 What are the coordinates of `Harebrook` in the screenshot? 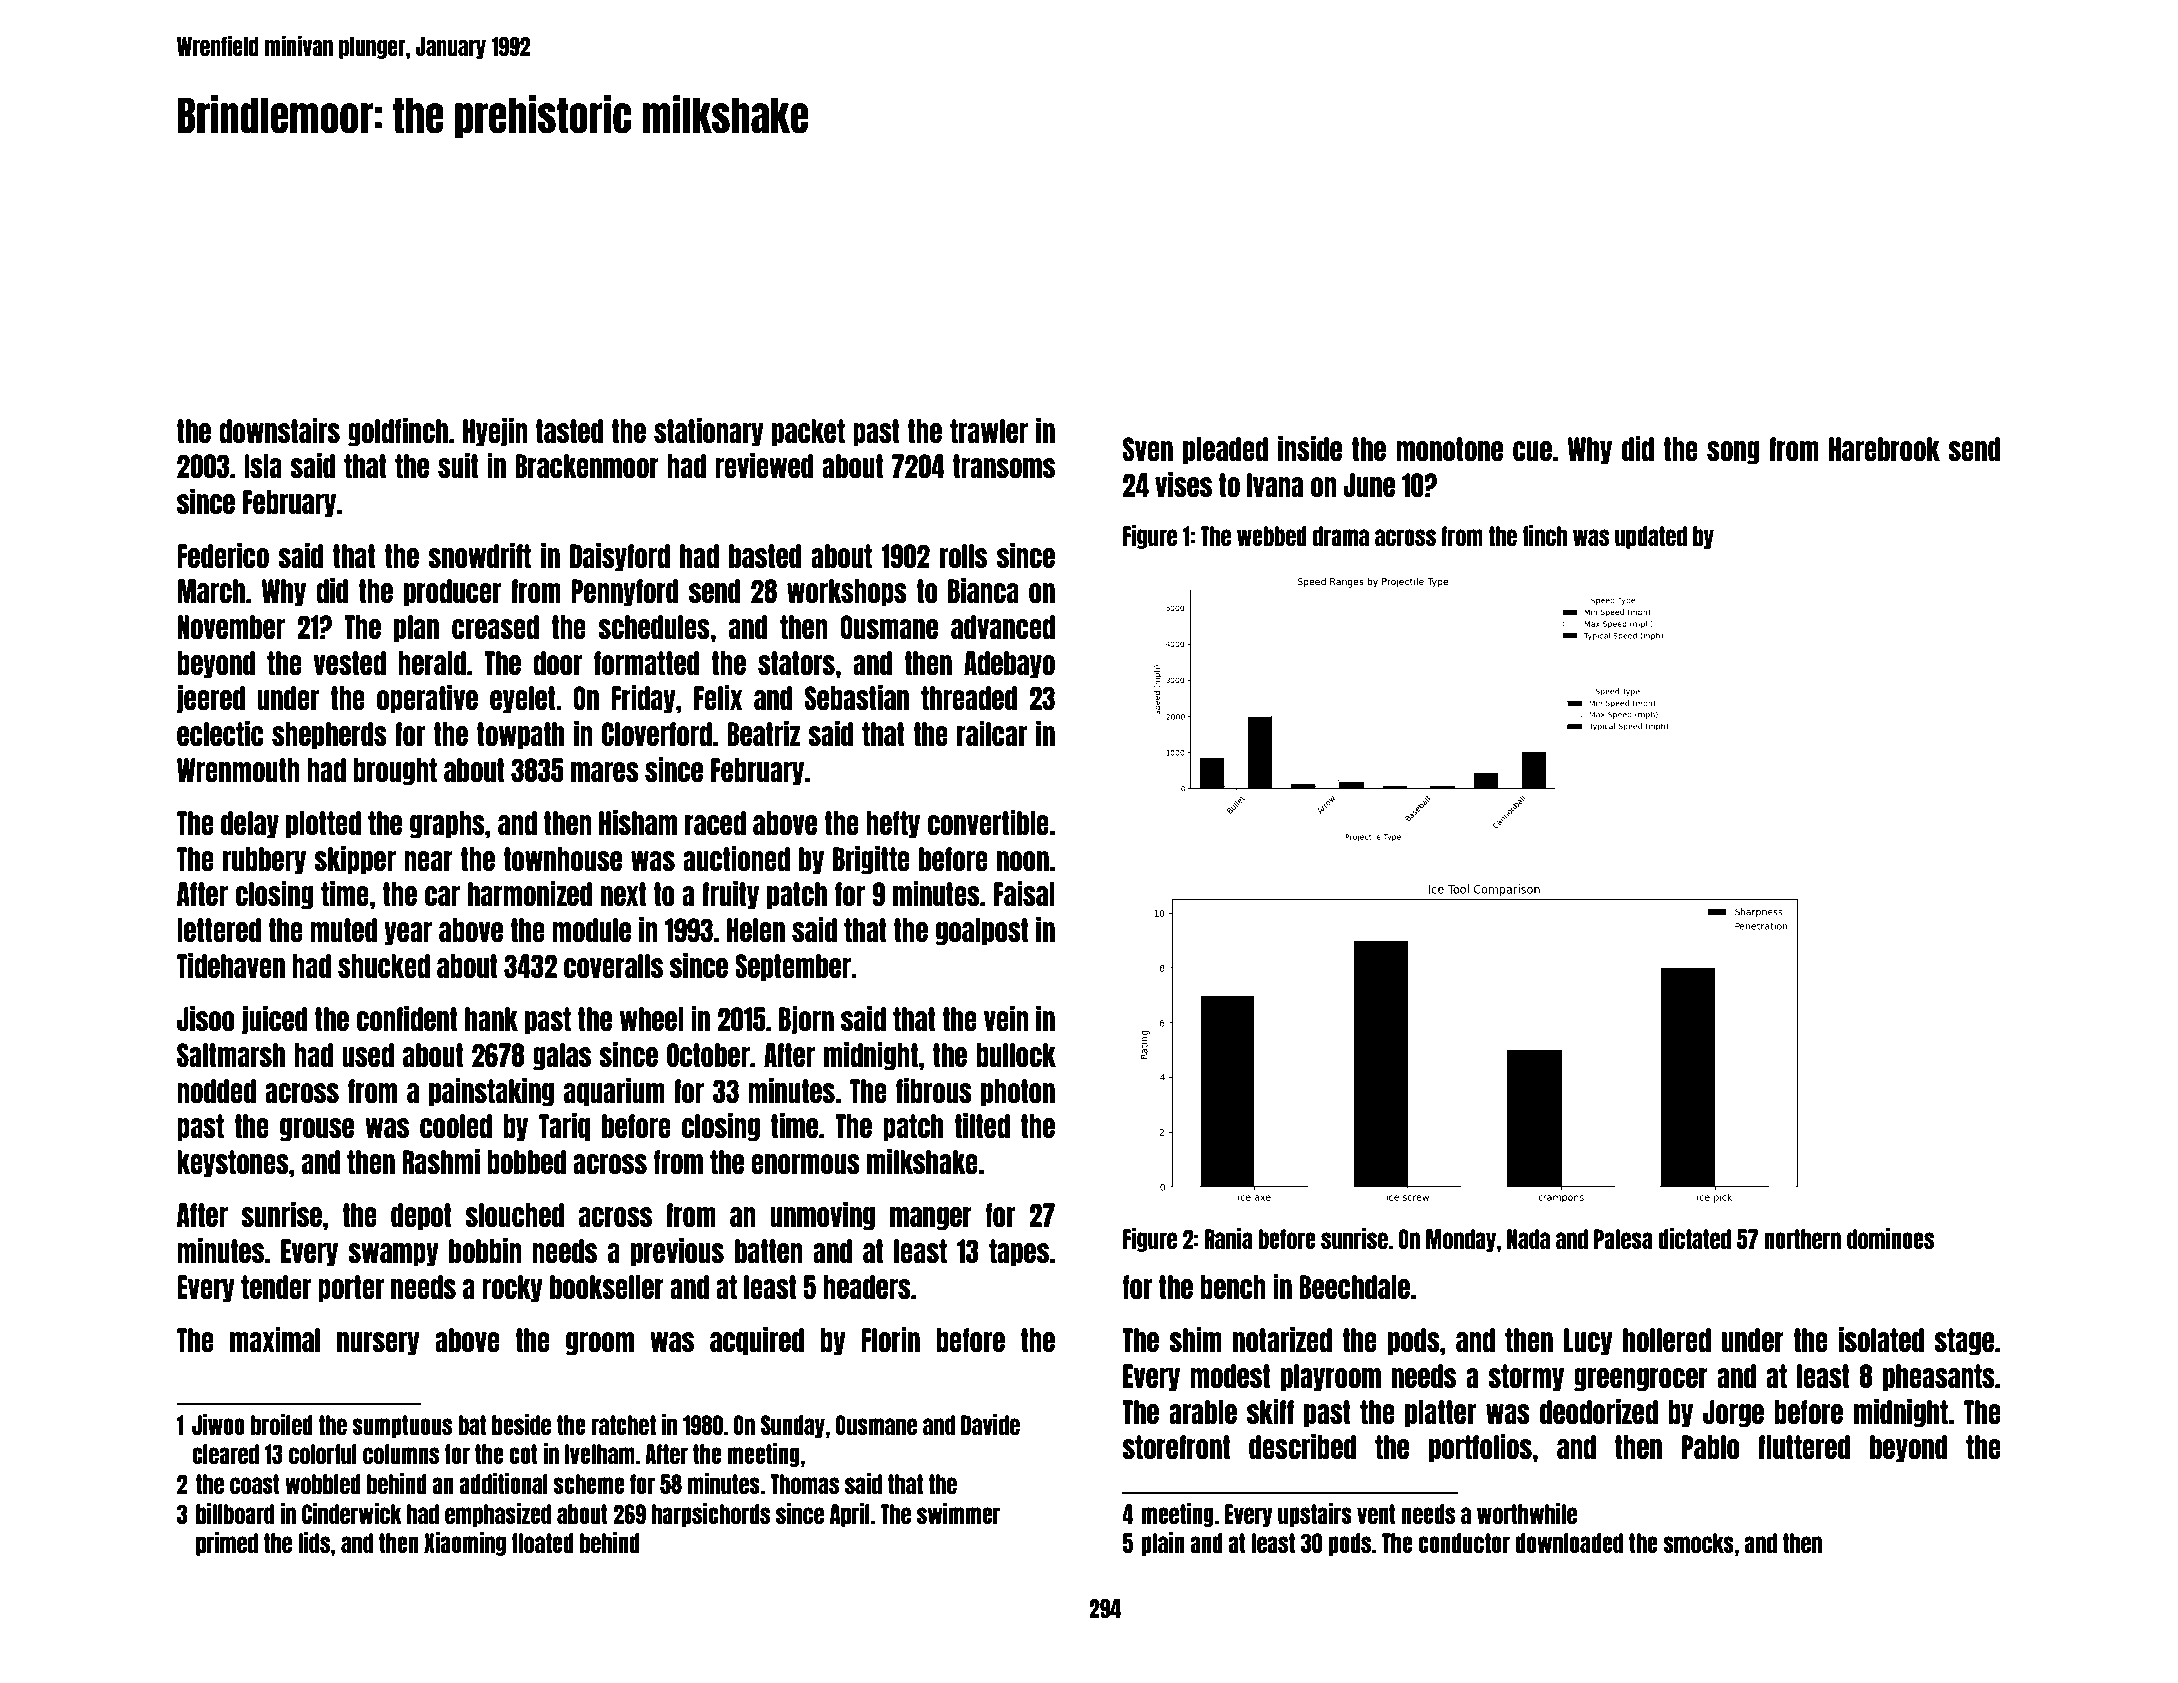 It's located at (1884, 449).
